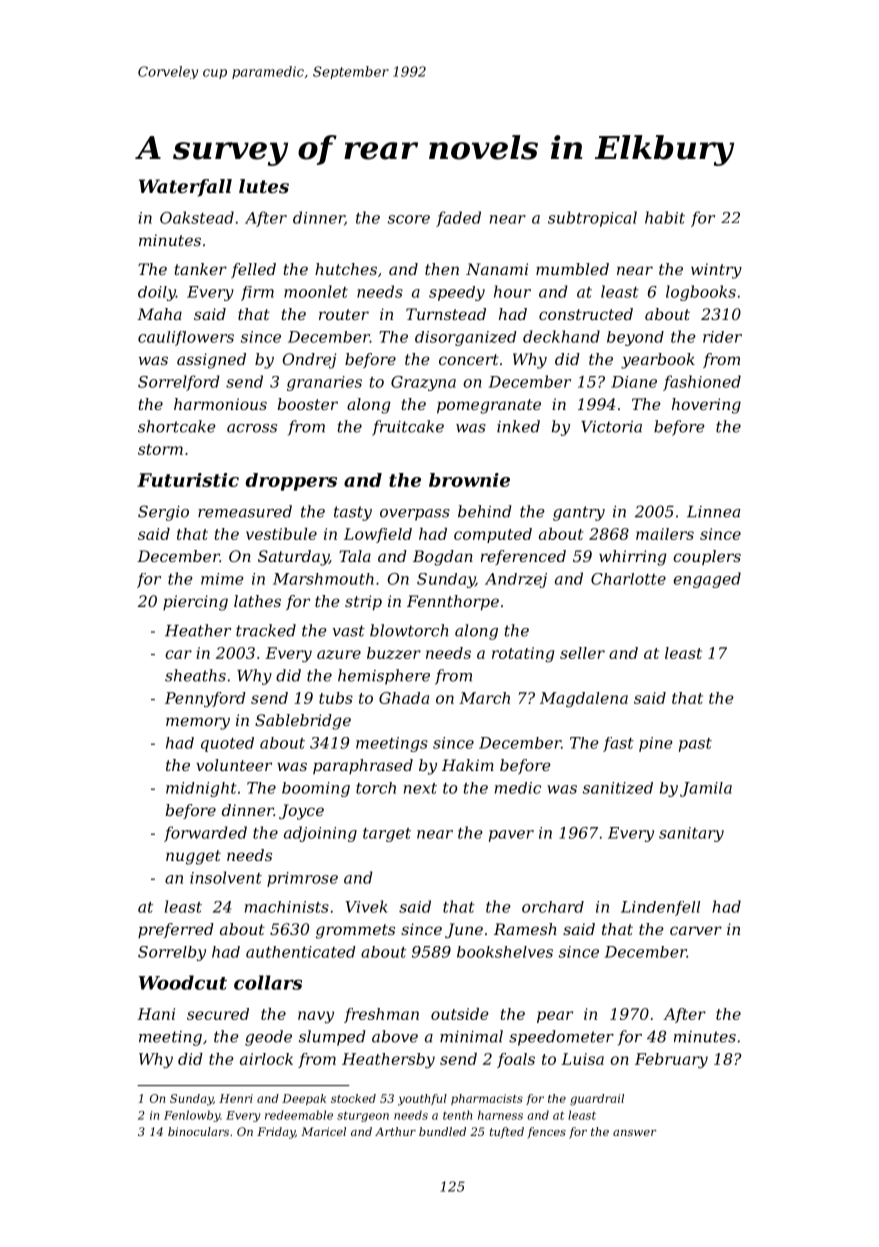 The image size is (879, 1247). Describe the element at coordinates (198, 1131) in the page. I see `binoculars` at that location.
